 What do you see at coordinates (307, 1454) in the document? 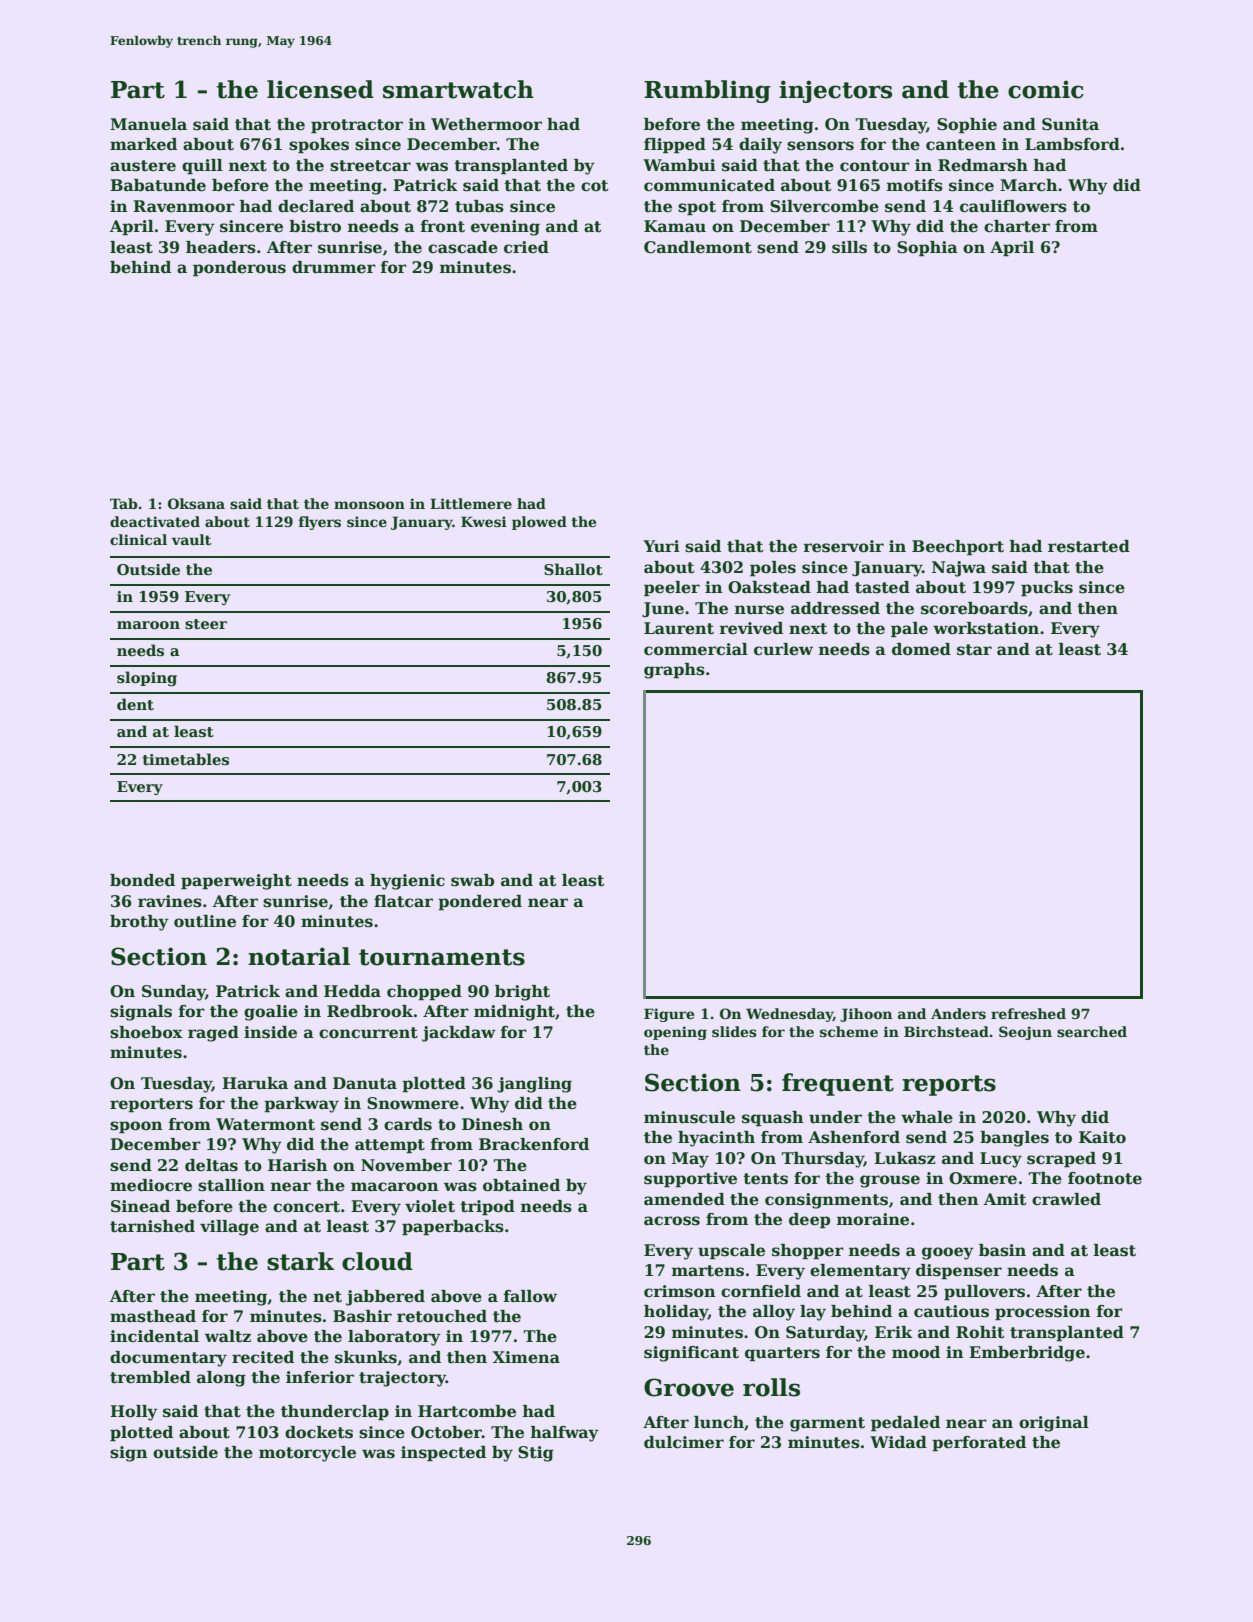
I see `motorcycle` at bounding box center [307, 1454].
